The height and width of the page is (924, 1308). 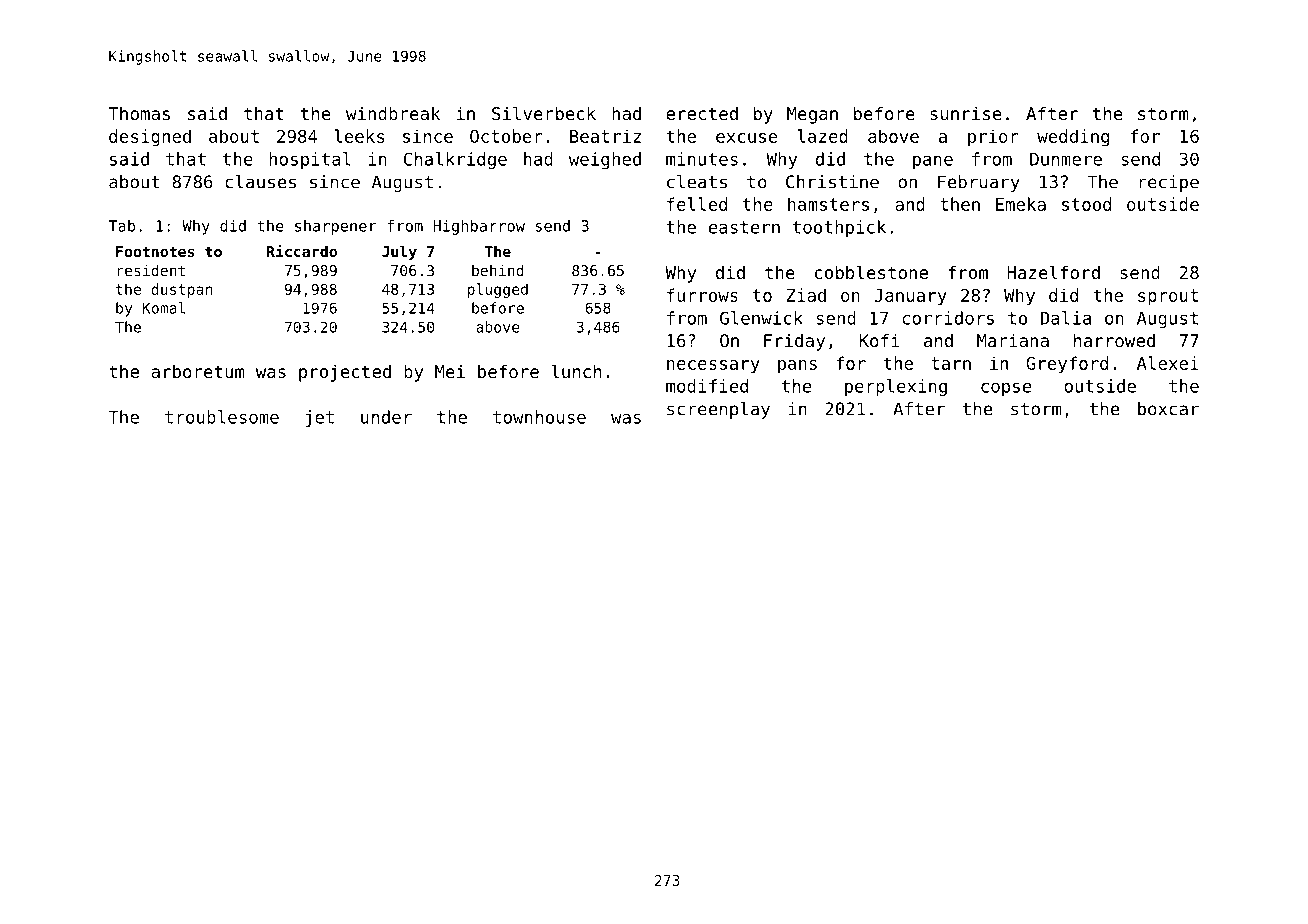 I want to click on Highbarrow, so click(x=479, y=227).
